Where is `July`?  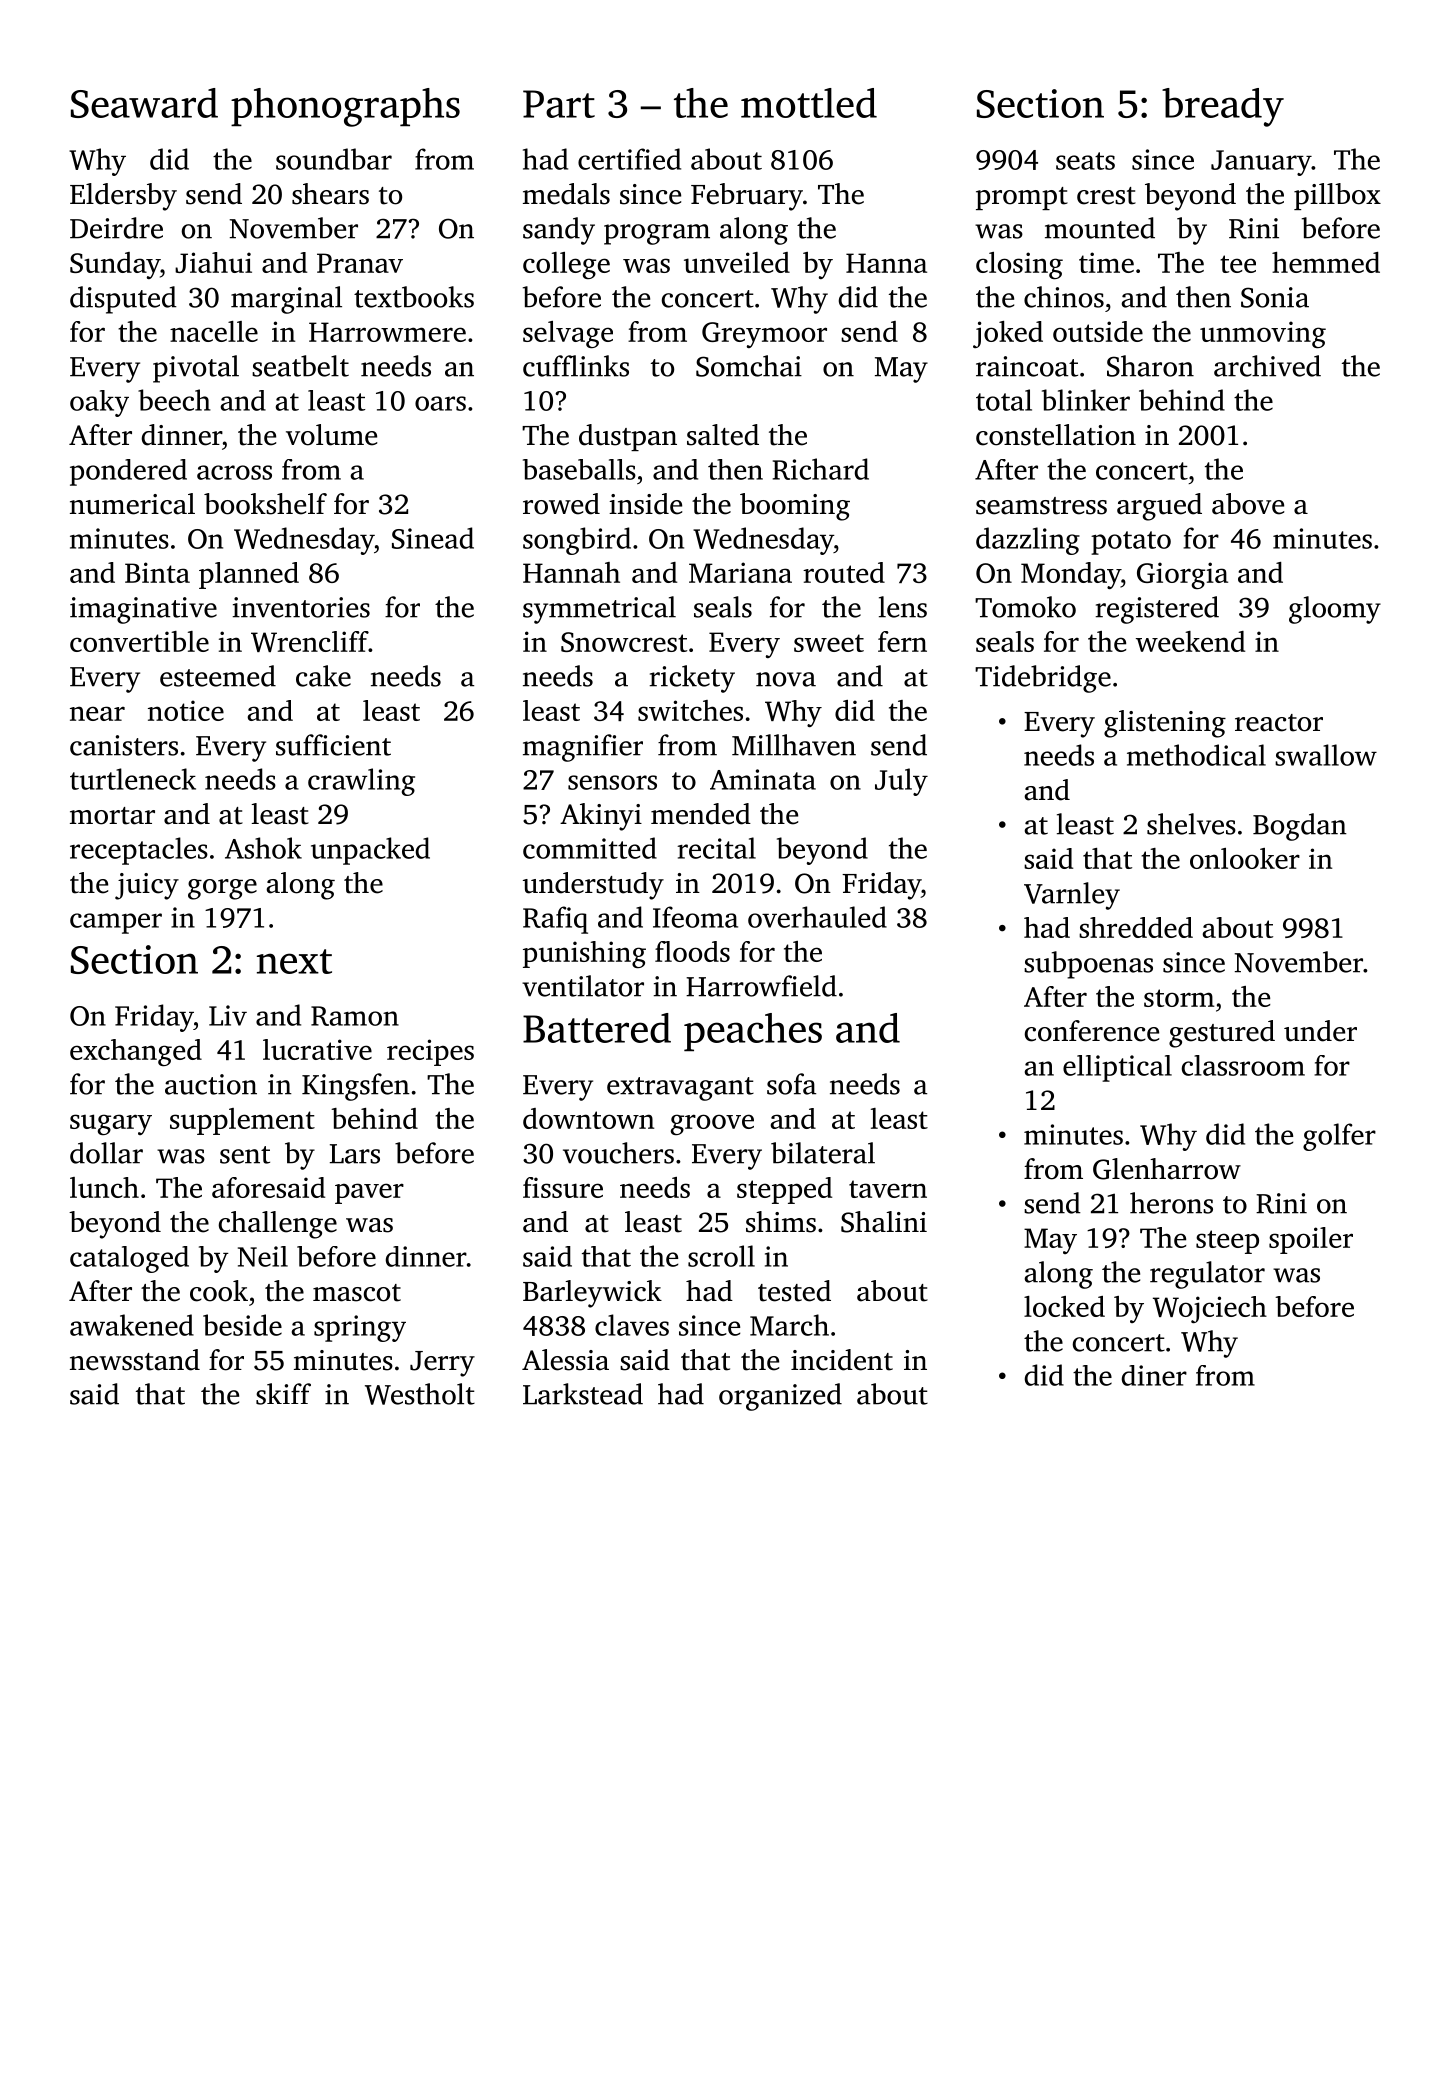
July is located at coordinates (901, 782).
